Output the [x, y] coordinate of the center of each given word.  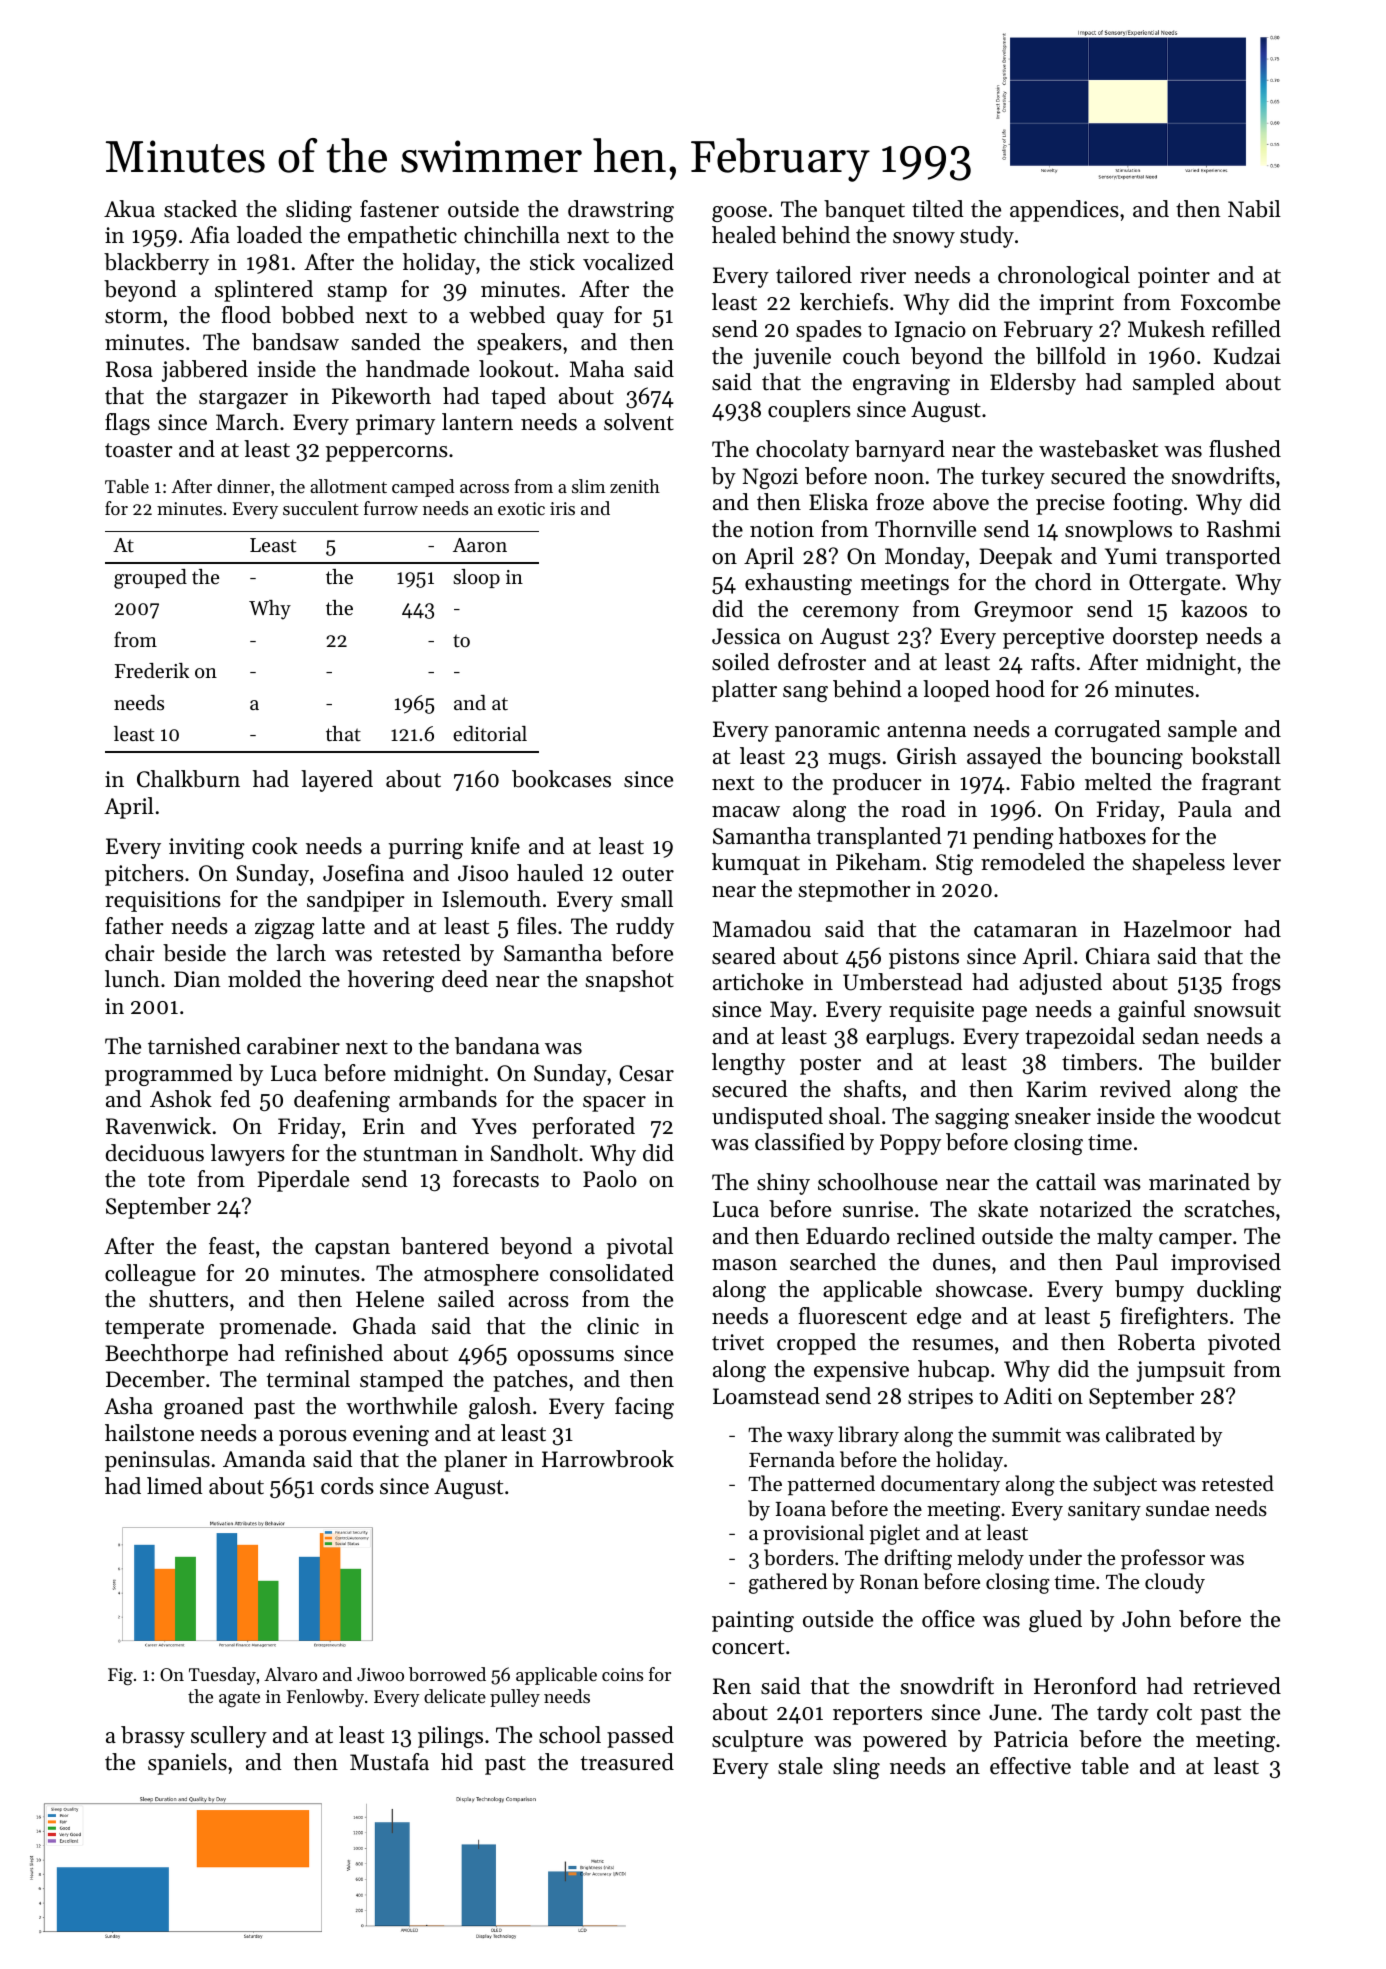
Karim [1057, 1089]
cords [347, 1486]
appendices [1064, 211]
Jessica [746, 636]
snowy [924, 240]
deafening [342, 1101]
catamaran [1026, 930]
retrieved [1237, 1686]
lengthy [748, 1064]
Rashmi [1244, 529]
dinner [243, 486]
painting [753, 1621]
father [134, 926]
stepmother [855, 891]
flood [246, 315]
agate [239, 1699]
